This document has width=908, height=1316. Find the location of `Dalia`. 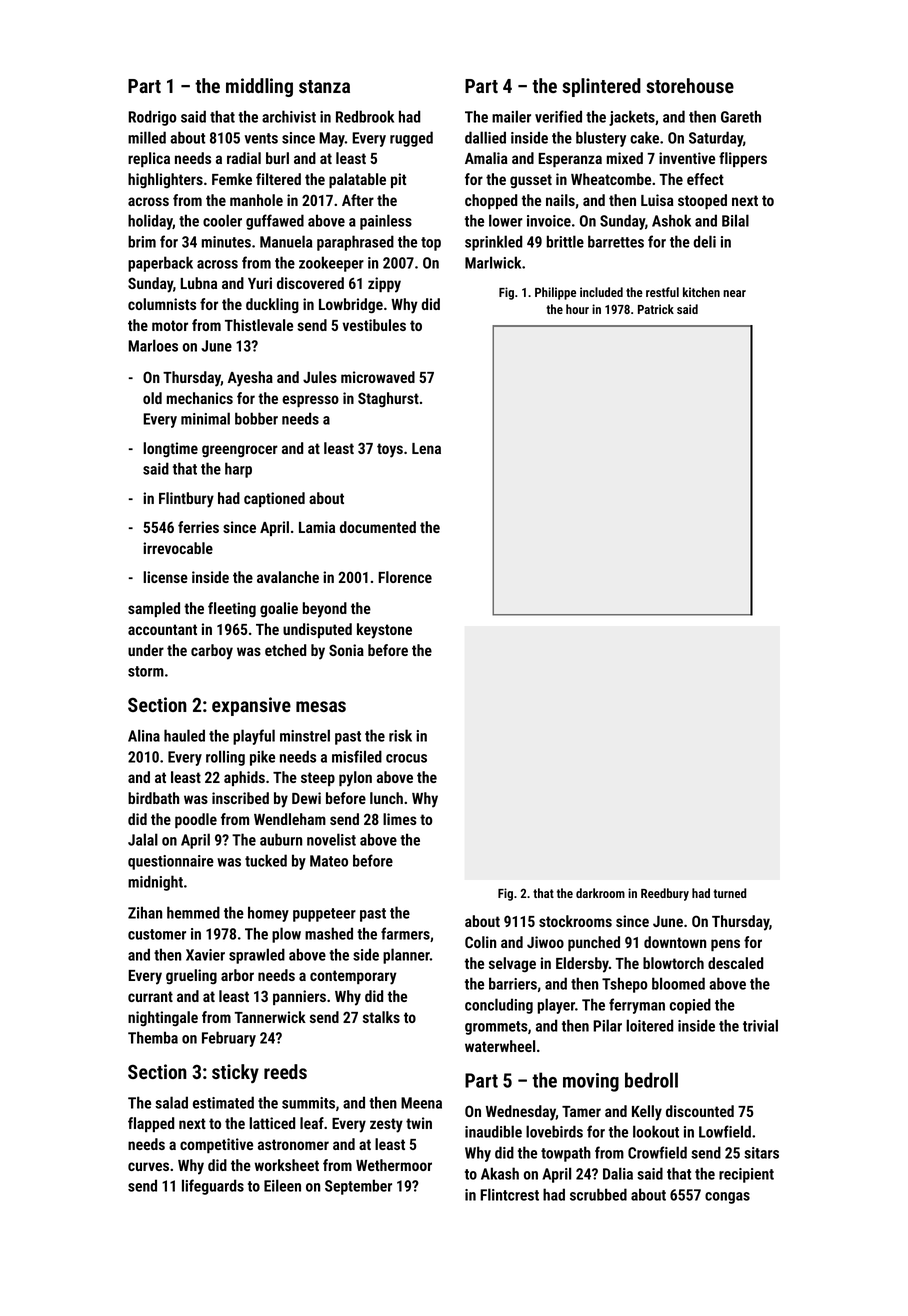

Dalia is located at coordinates (618, 1173).
